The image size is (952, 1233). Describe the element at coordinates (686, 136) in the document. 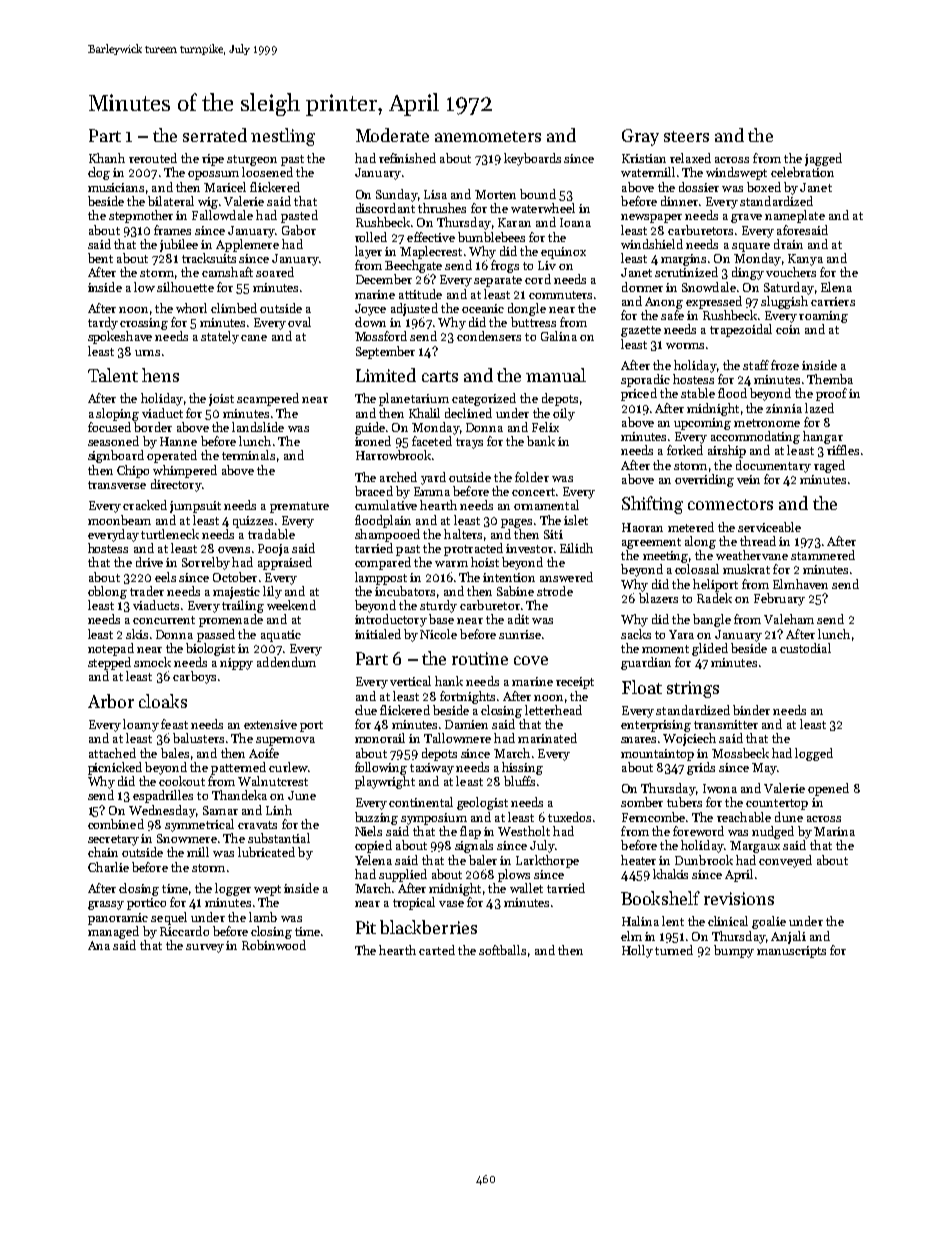

I see `steers` at that location.
